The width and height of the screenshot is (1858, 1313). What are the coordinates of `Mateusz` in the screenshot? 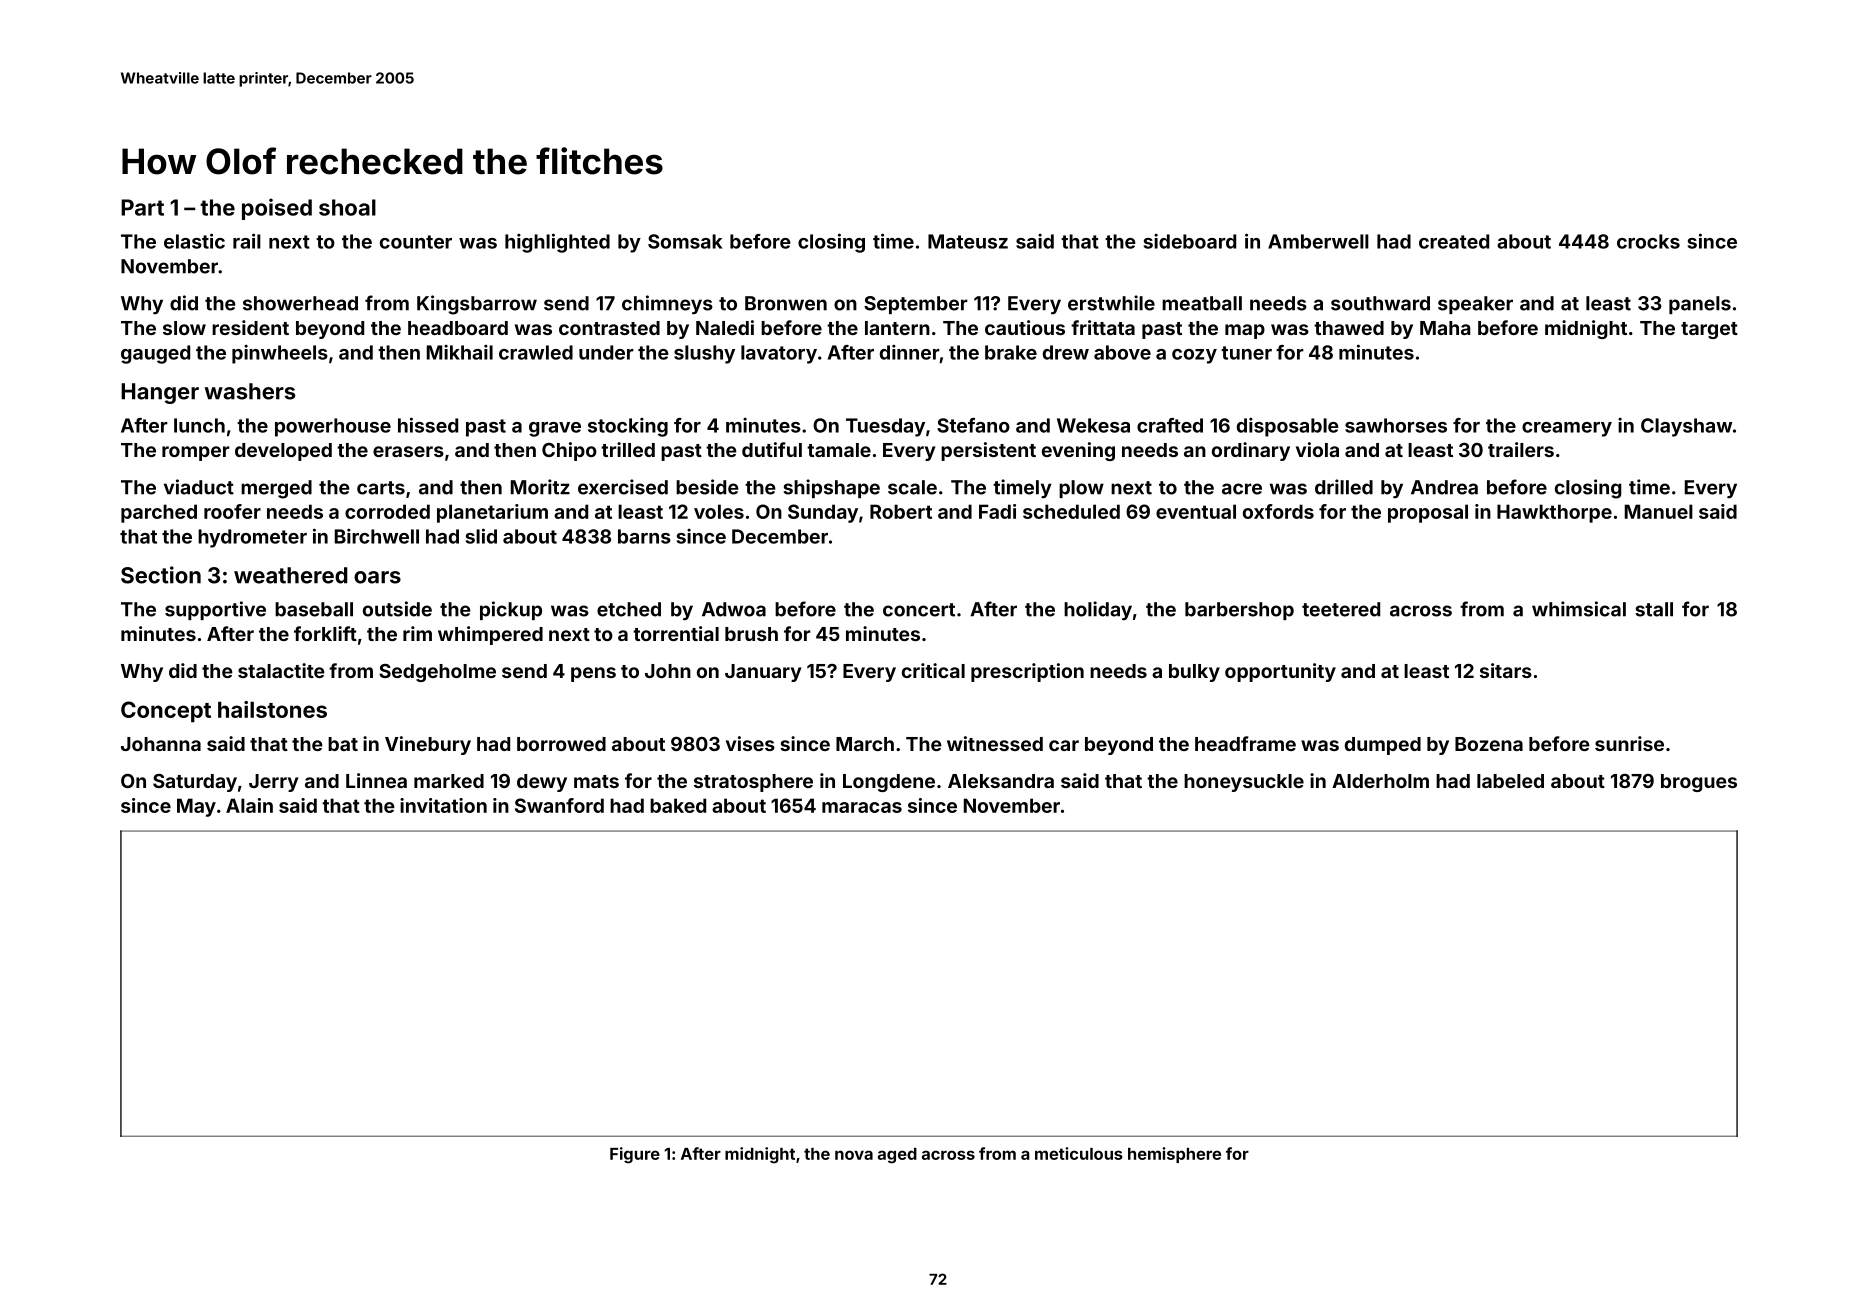 It's located at (968, 241).
